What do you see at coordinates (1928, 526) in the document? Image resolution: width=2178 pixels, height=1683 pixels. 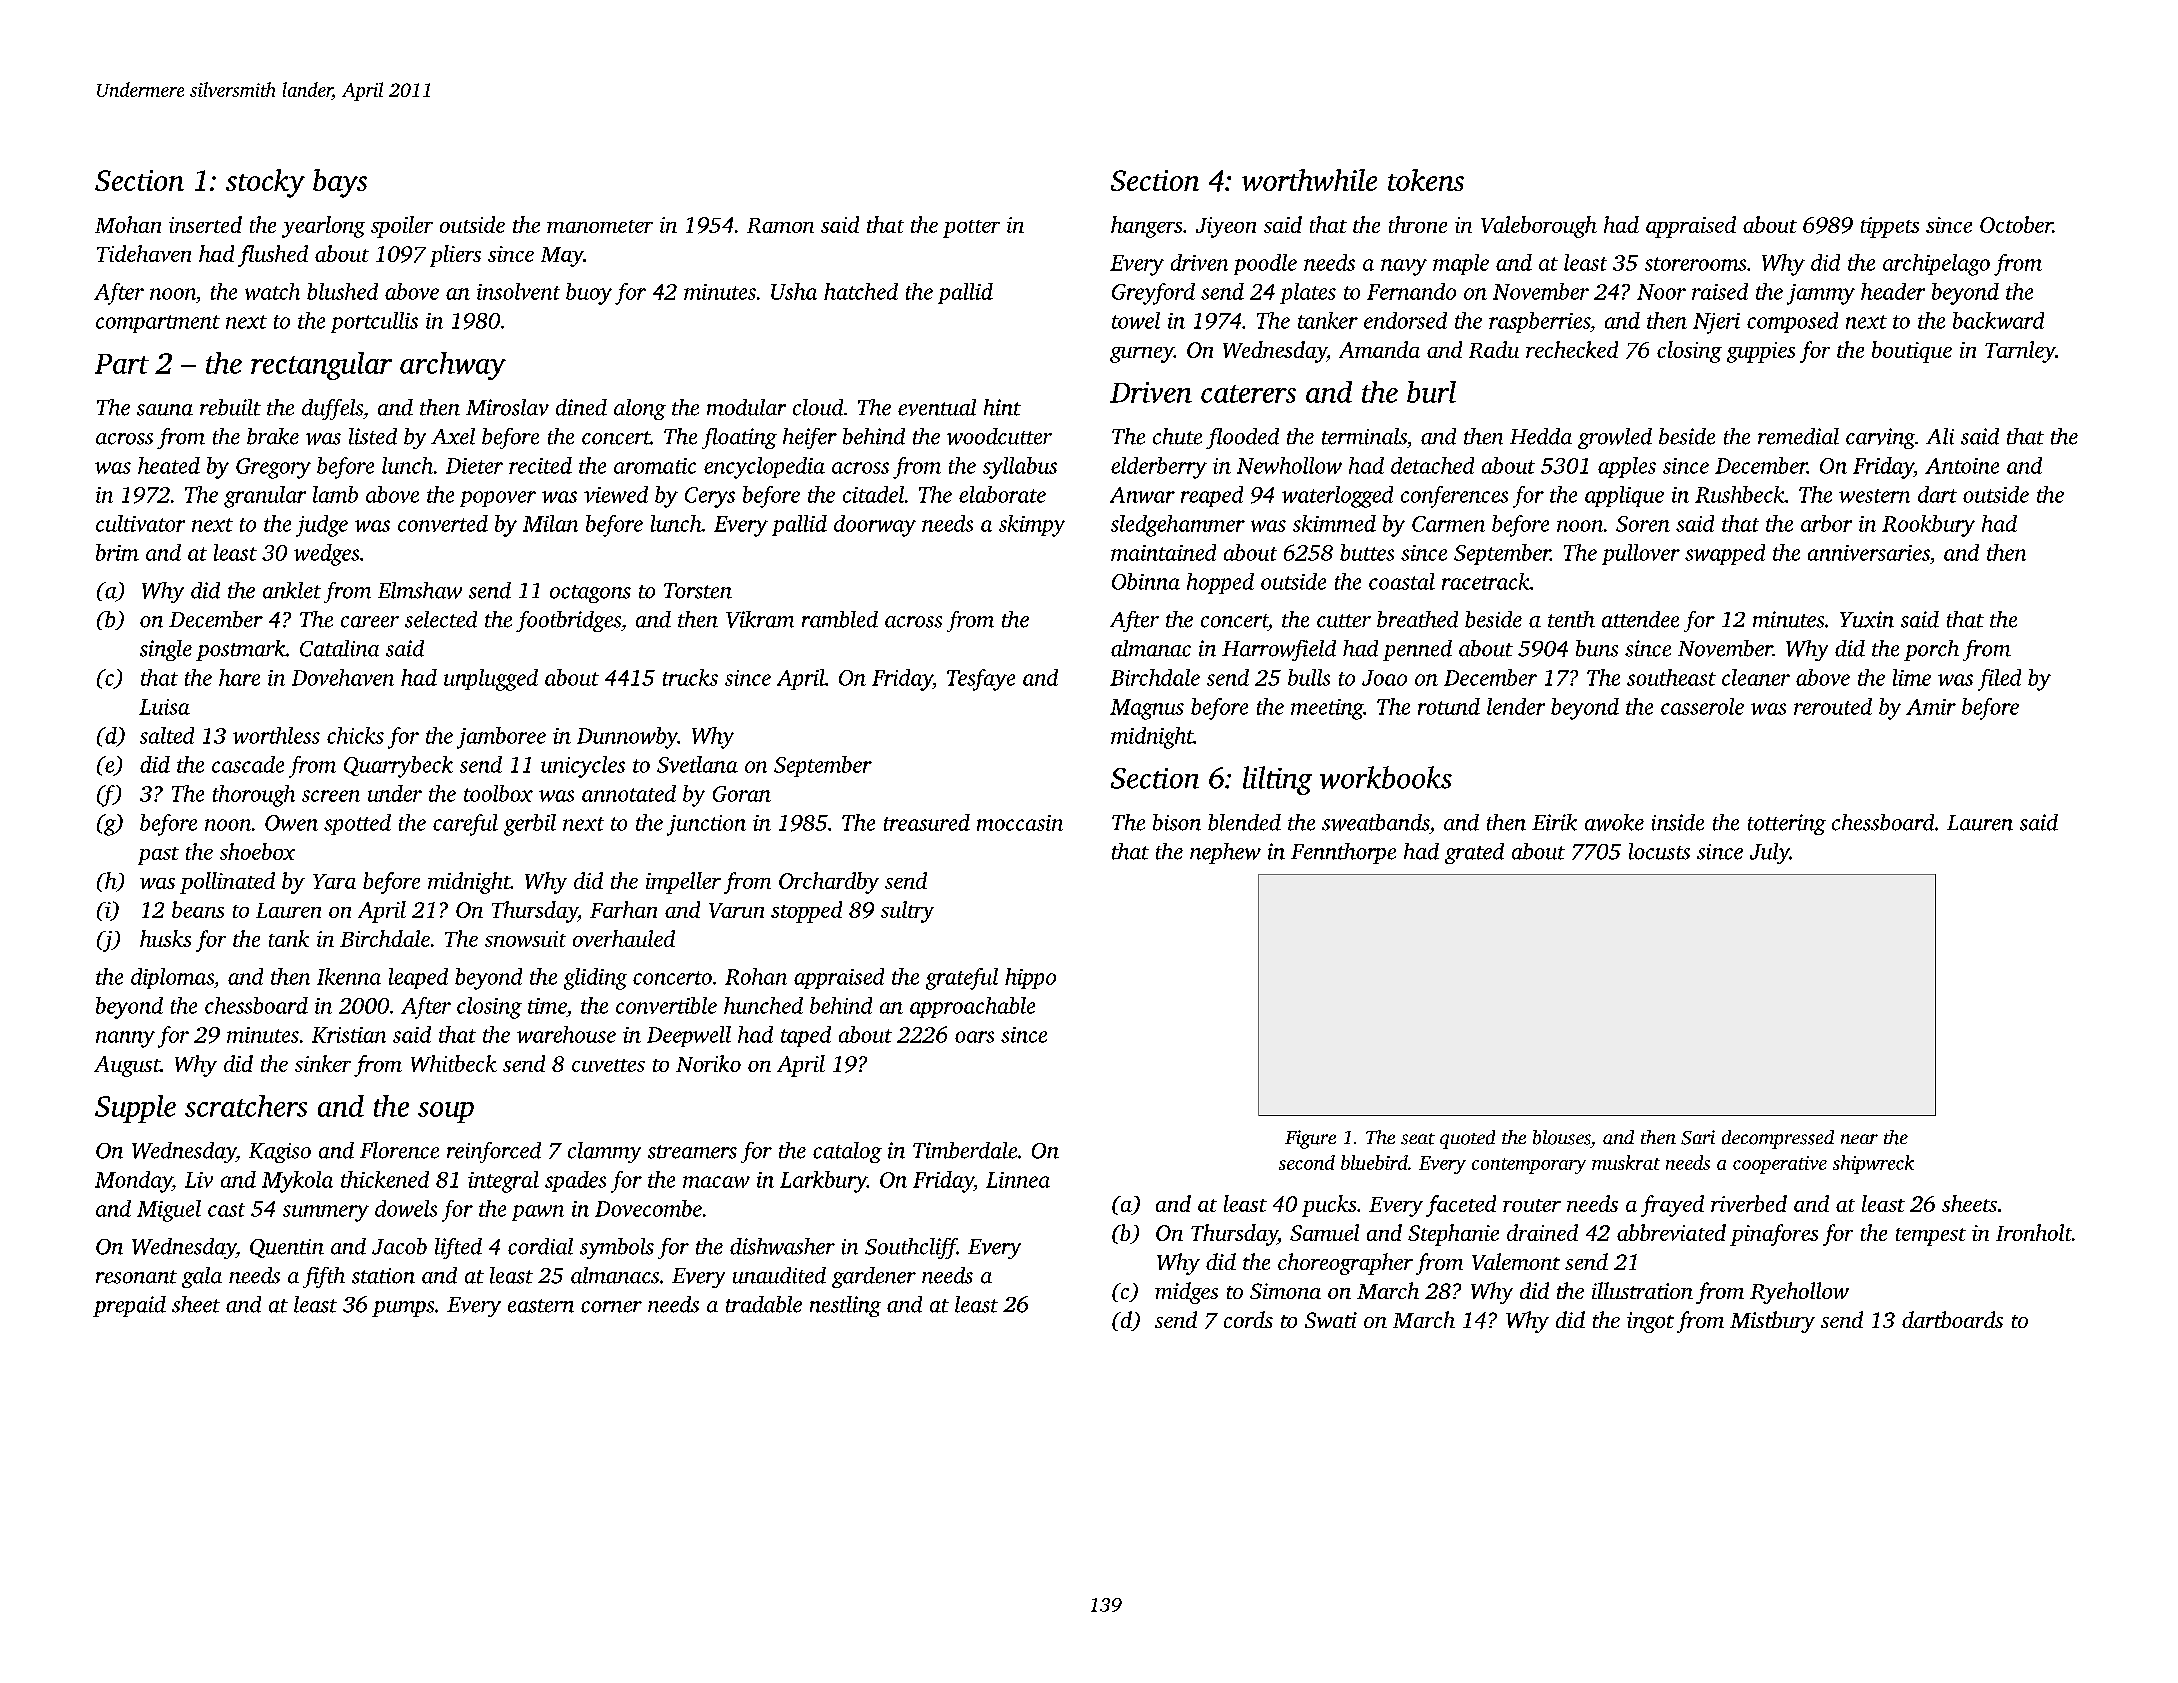 I see `Rookbury` at bounding box center [1928, 526].
